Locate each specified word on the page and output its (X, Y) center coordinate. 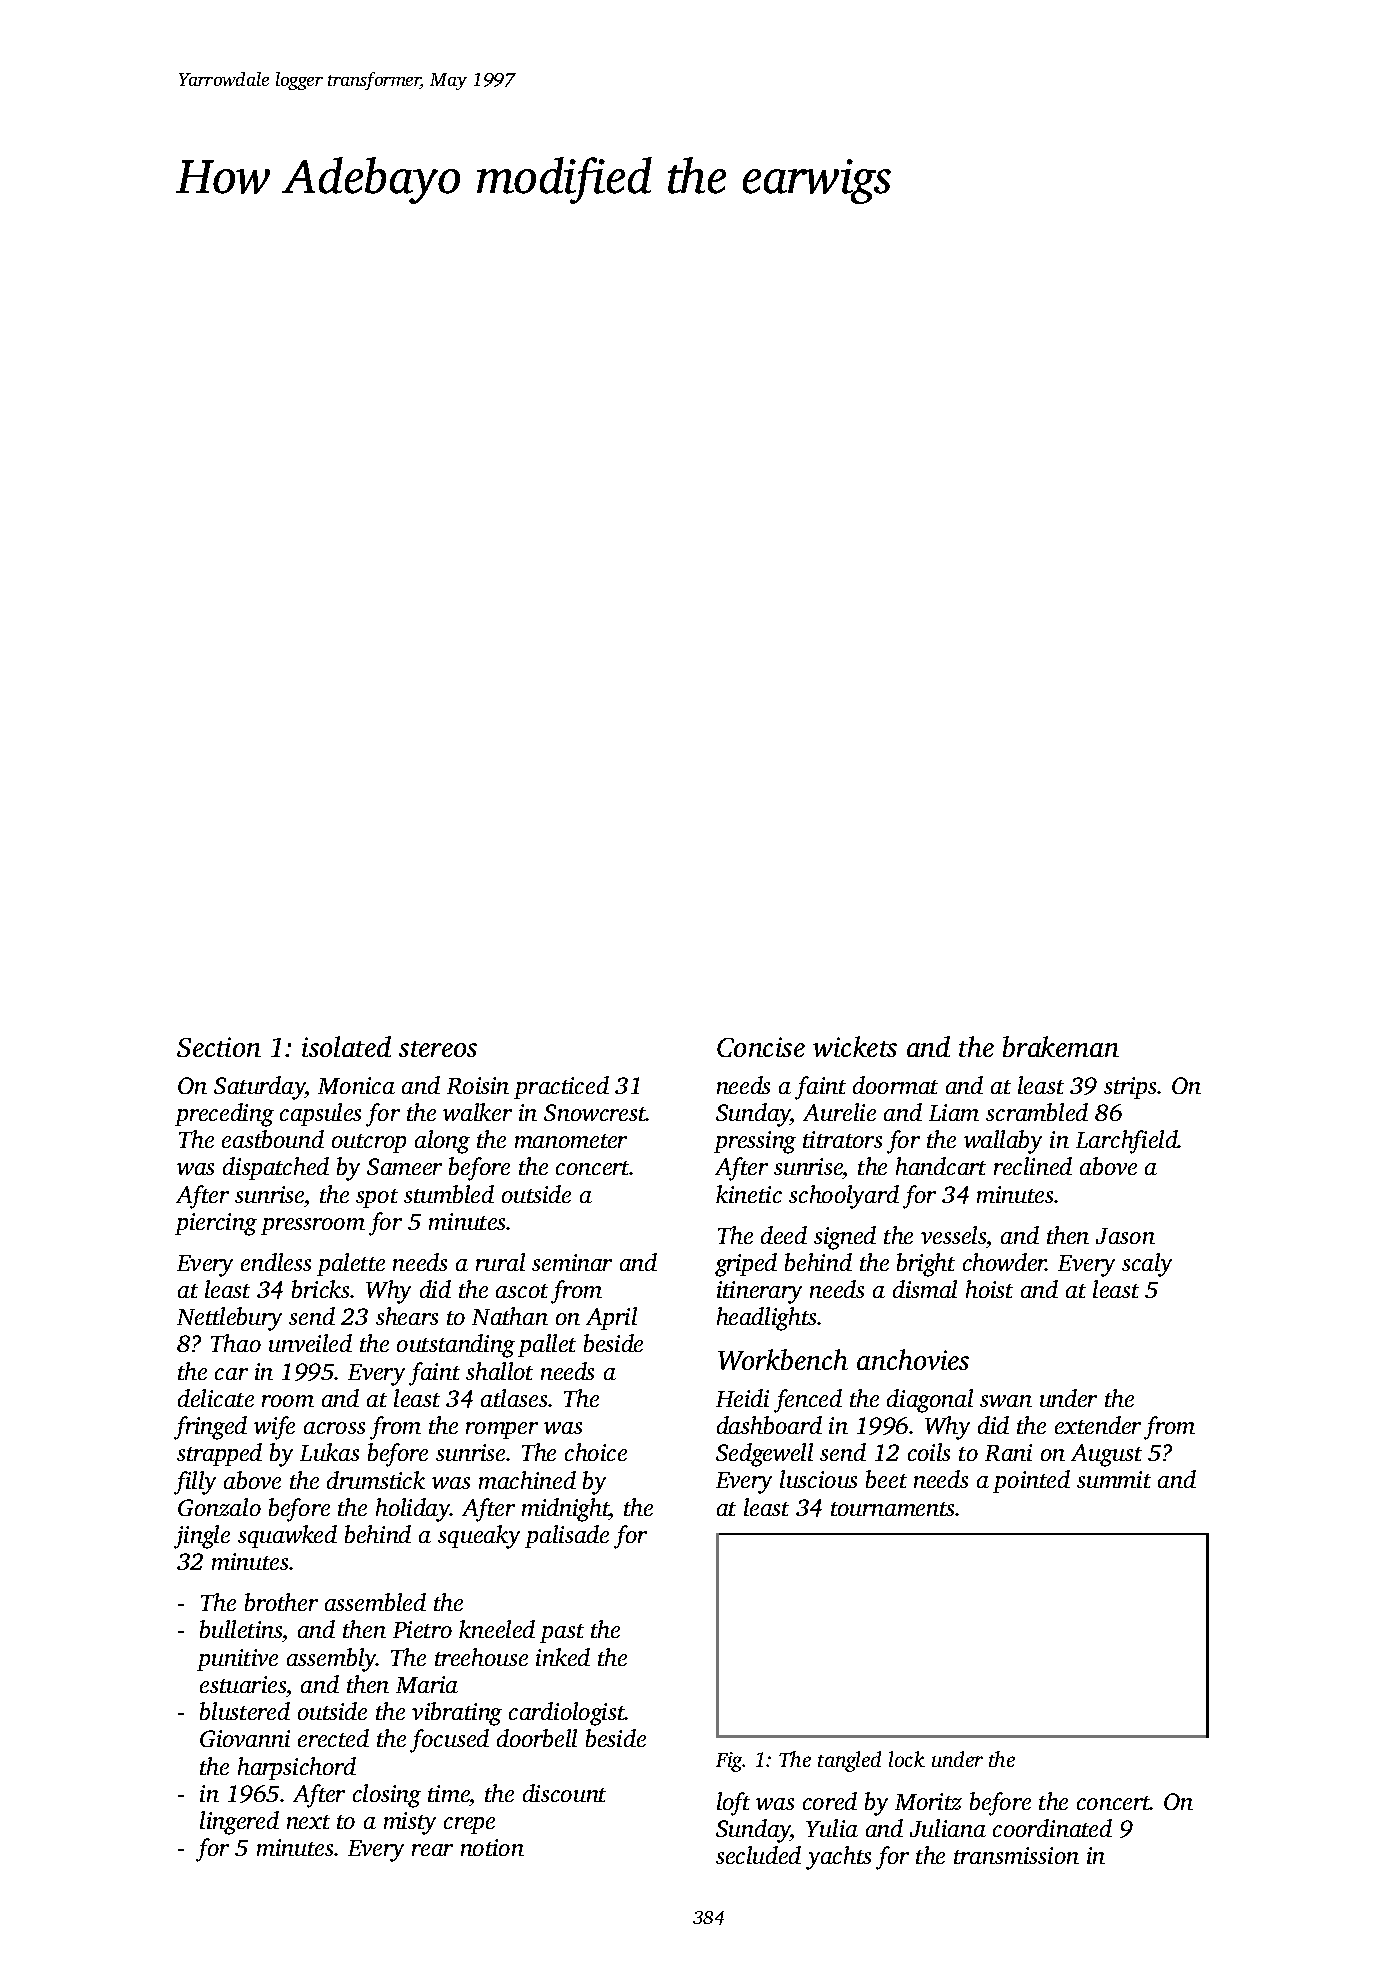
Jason (1125, 1236)
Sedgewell (764, 1455)
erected (333, 1738)
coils (929, 1452)
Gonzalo (219, 1507)
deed (784, 1235)
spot (377, 1198)
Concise (761, 1047)
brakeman (1061, 1046)
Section (219, 1047)
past (562, 1633)
